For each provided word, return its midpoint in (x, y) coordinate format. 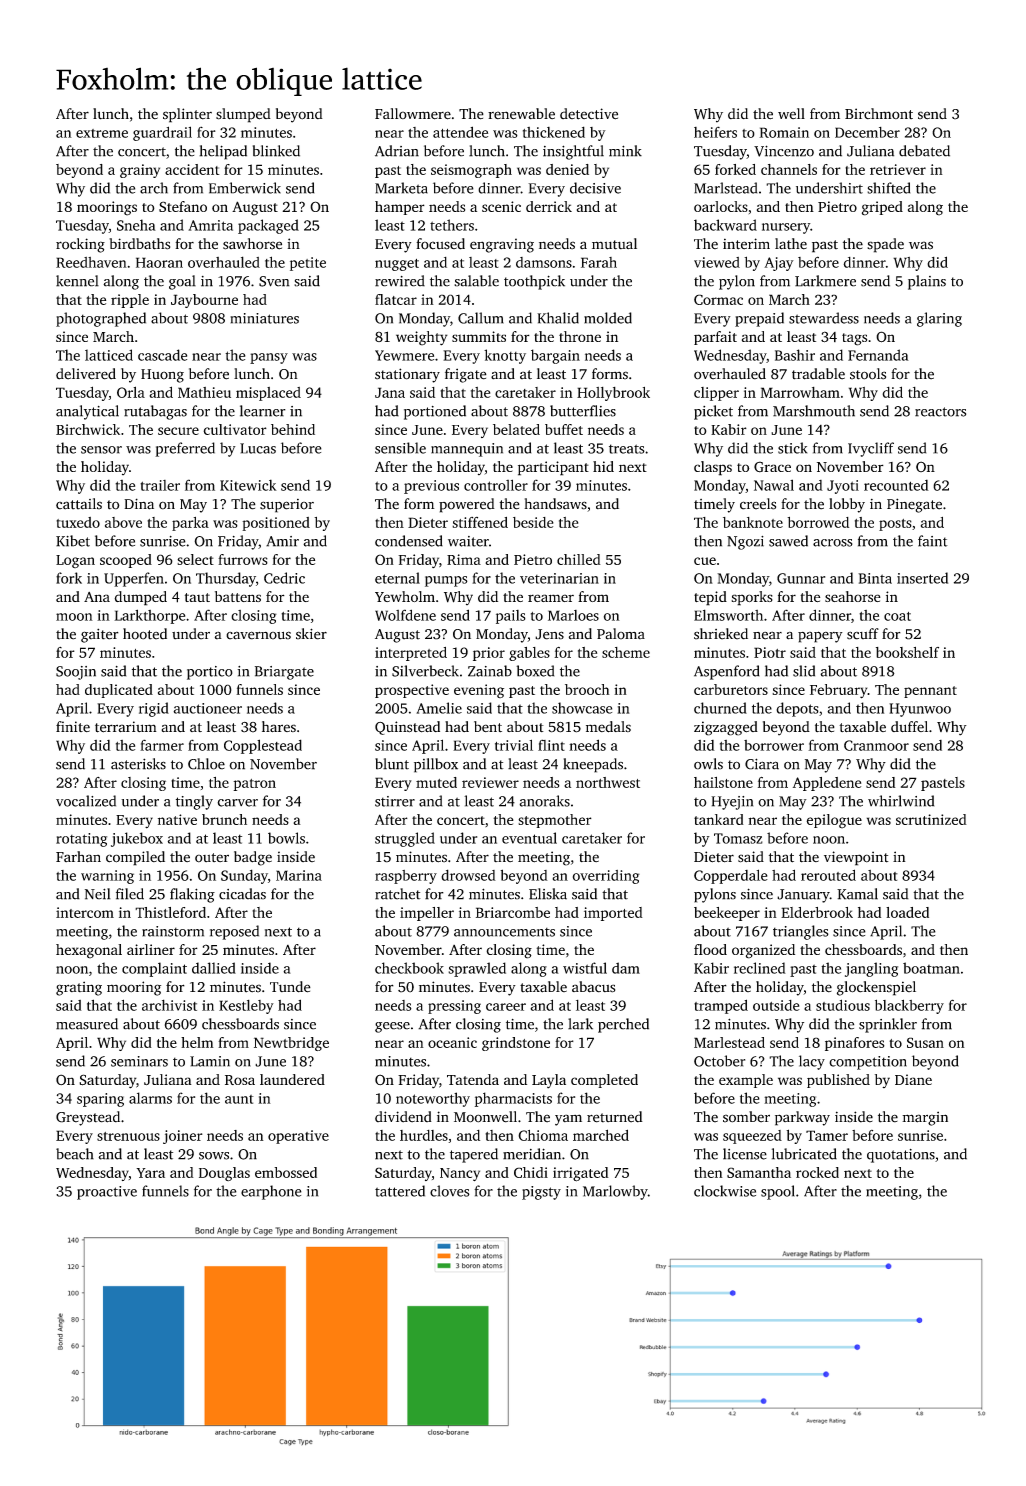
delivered (86, 374)
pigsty (541, 1193)
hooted (145, 634)
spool (778, 1192)
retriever (898, 169)
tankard (719, 819)
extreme (102, 133)
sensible (400, 448)
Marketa (401, 188)
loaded (907, 912)
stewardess (824, 318)
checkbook (409, 968)
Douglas (224, 1174)
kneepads (593, 765)
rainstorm (173, 931)
